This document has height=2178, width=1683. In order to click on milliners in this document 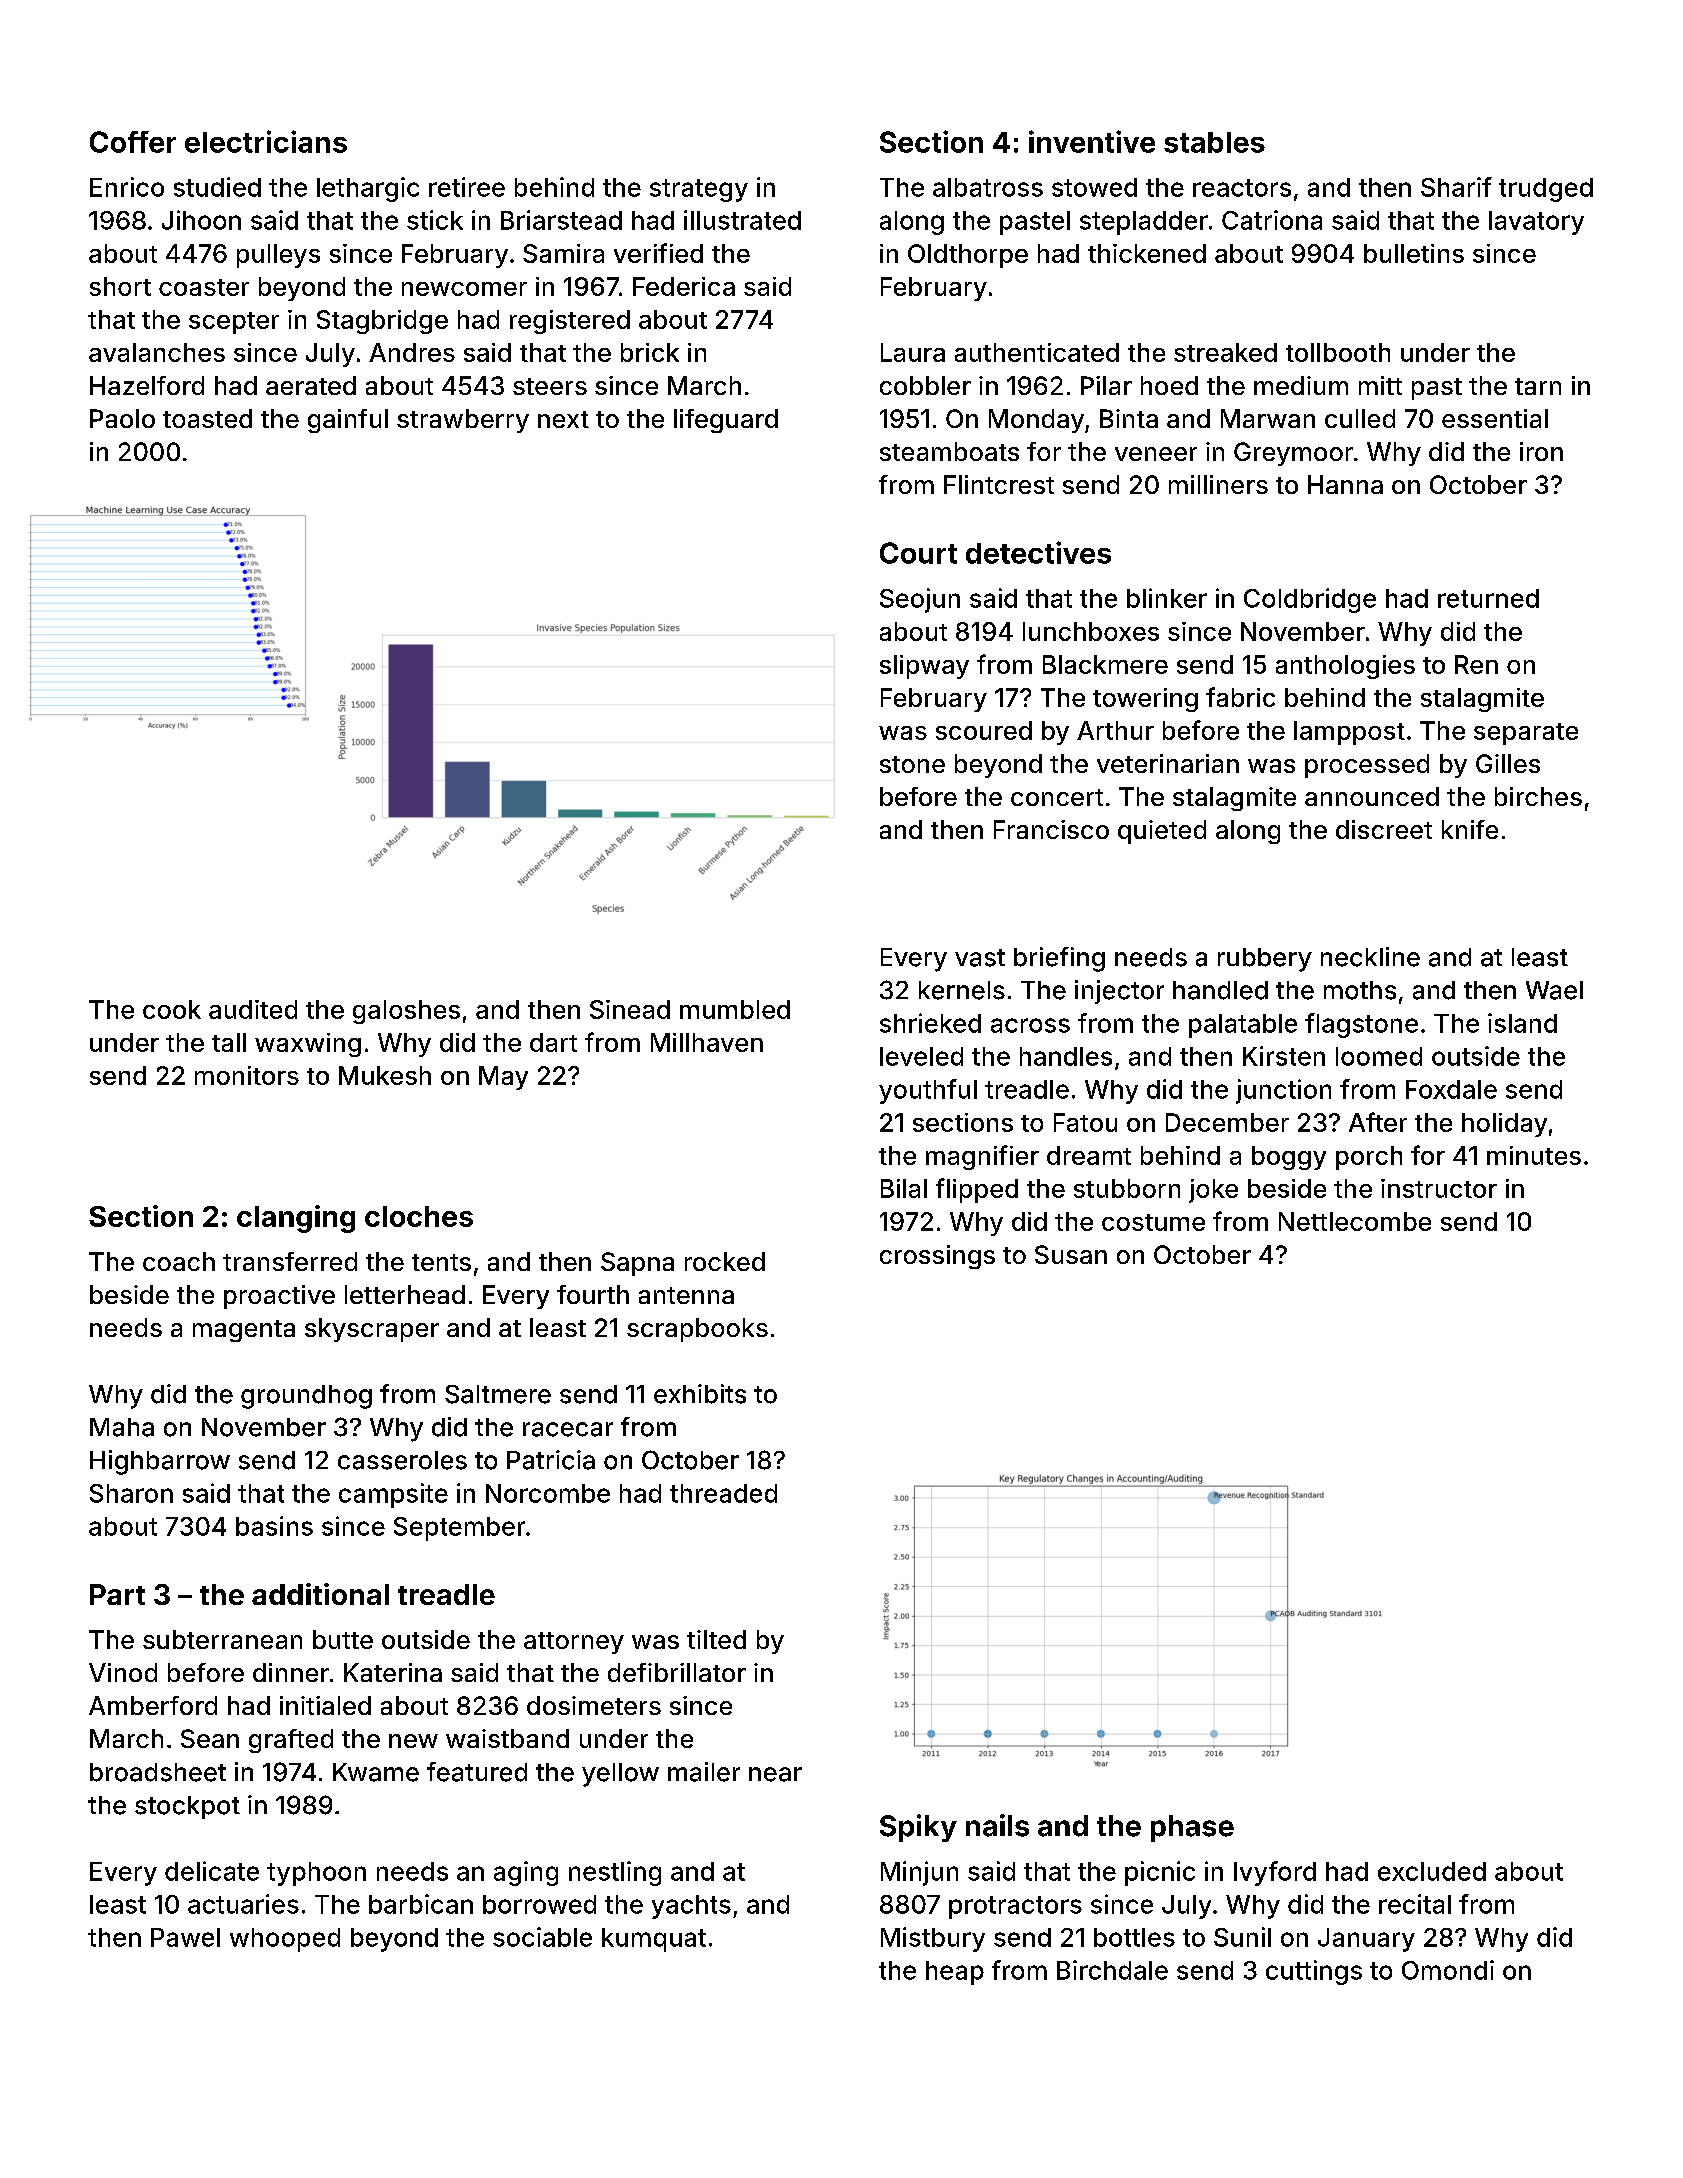, I will do `click(1218, 484)`.
